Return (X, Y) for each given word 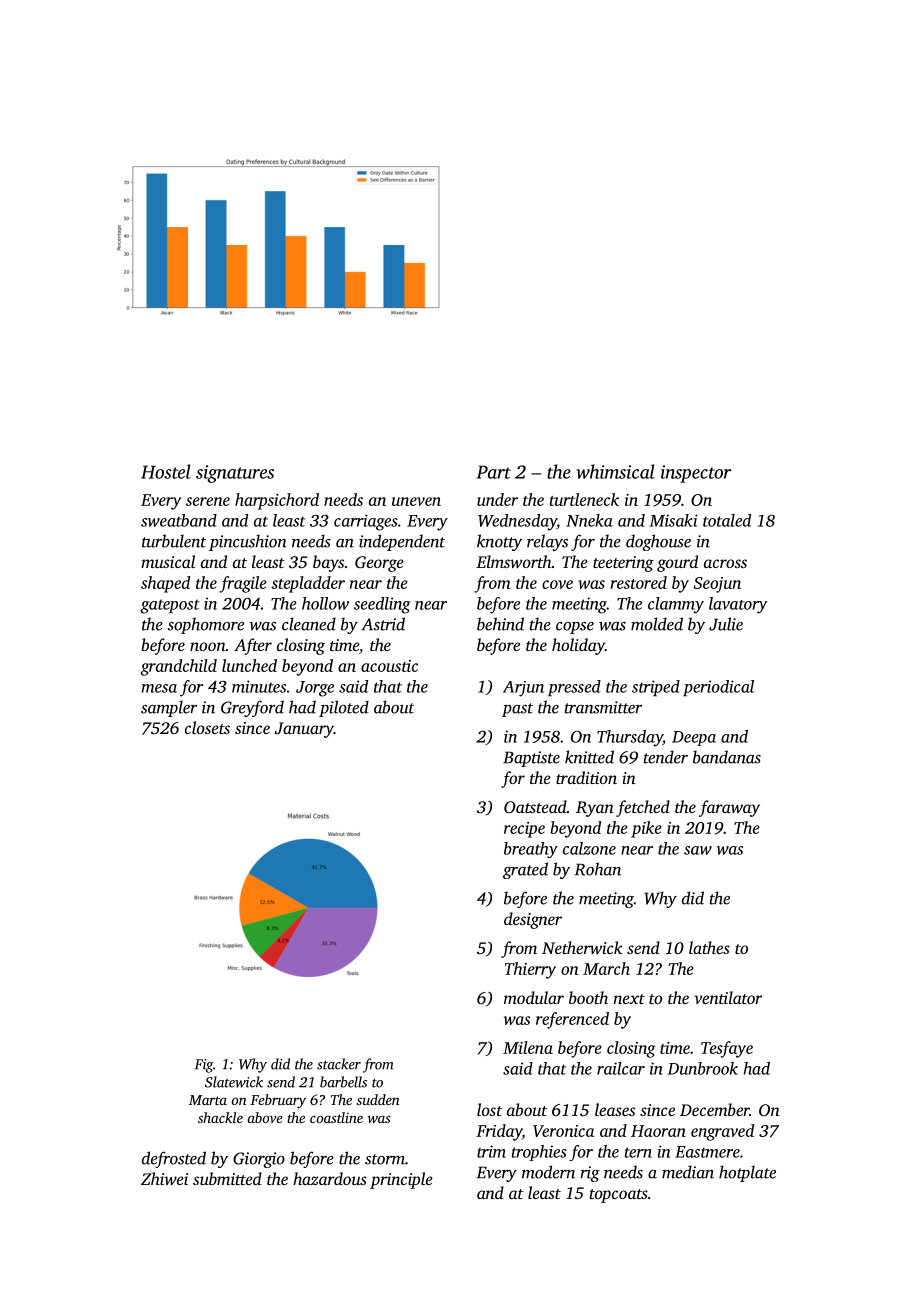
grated (525, 870)
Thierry (530, 970)
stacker (339, 1064)
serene (208, 501)
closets (207, 727)
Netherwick (582, 947)
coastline (336, 1117)
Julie (726, 624)
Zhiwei (164, 1178)
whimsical (615, 471)
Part (493, 472)
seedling (382, 605)
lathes (709, 947)
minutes (259, 686)
